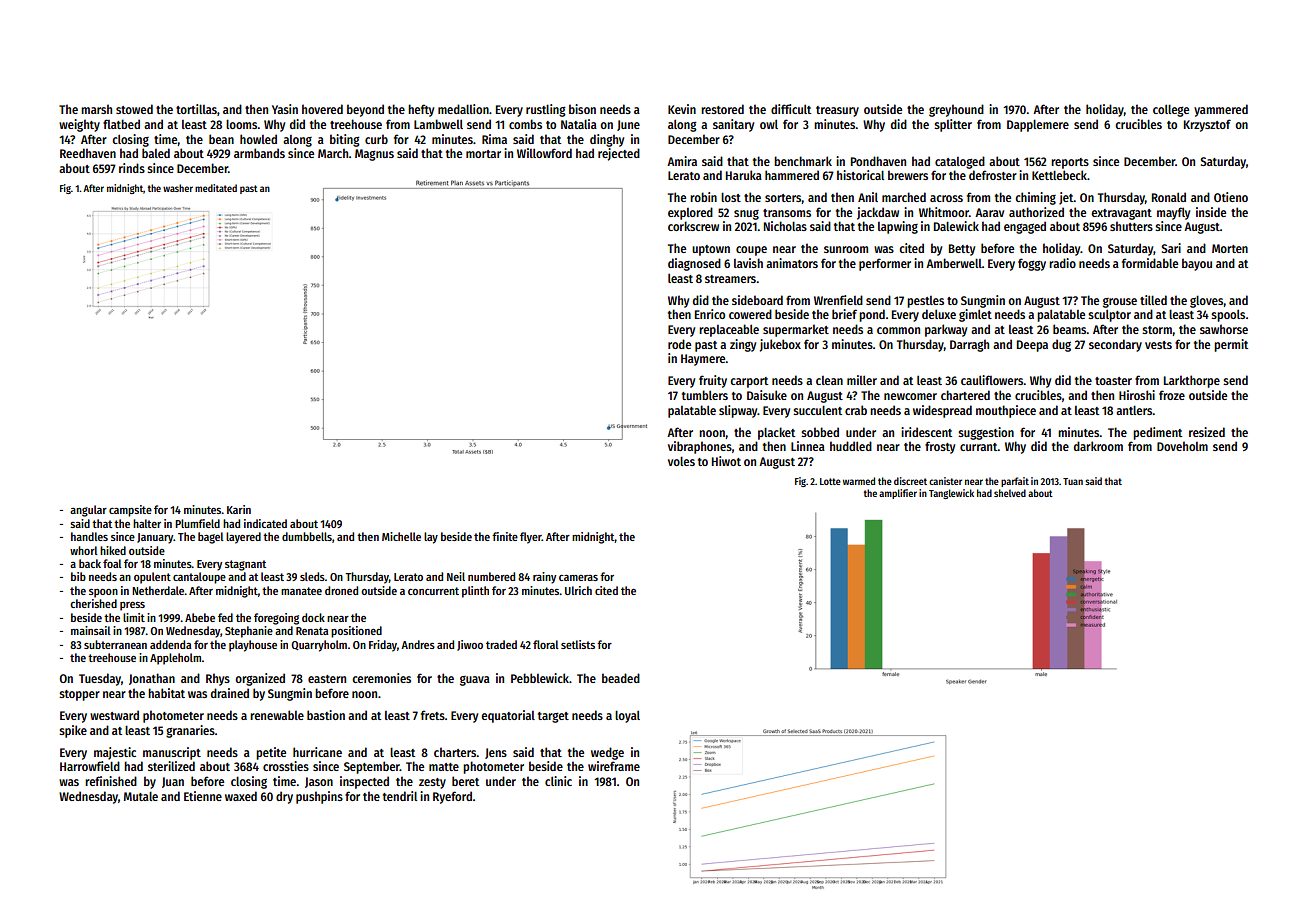 The image size is (1308, 924). What do you see at coordinates (553, 717) in the screenshot?
I see `target` at bounding box center [553, 717].
